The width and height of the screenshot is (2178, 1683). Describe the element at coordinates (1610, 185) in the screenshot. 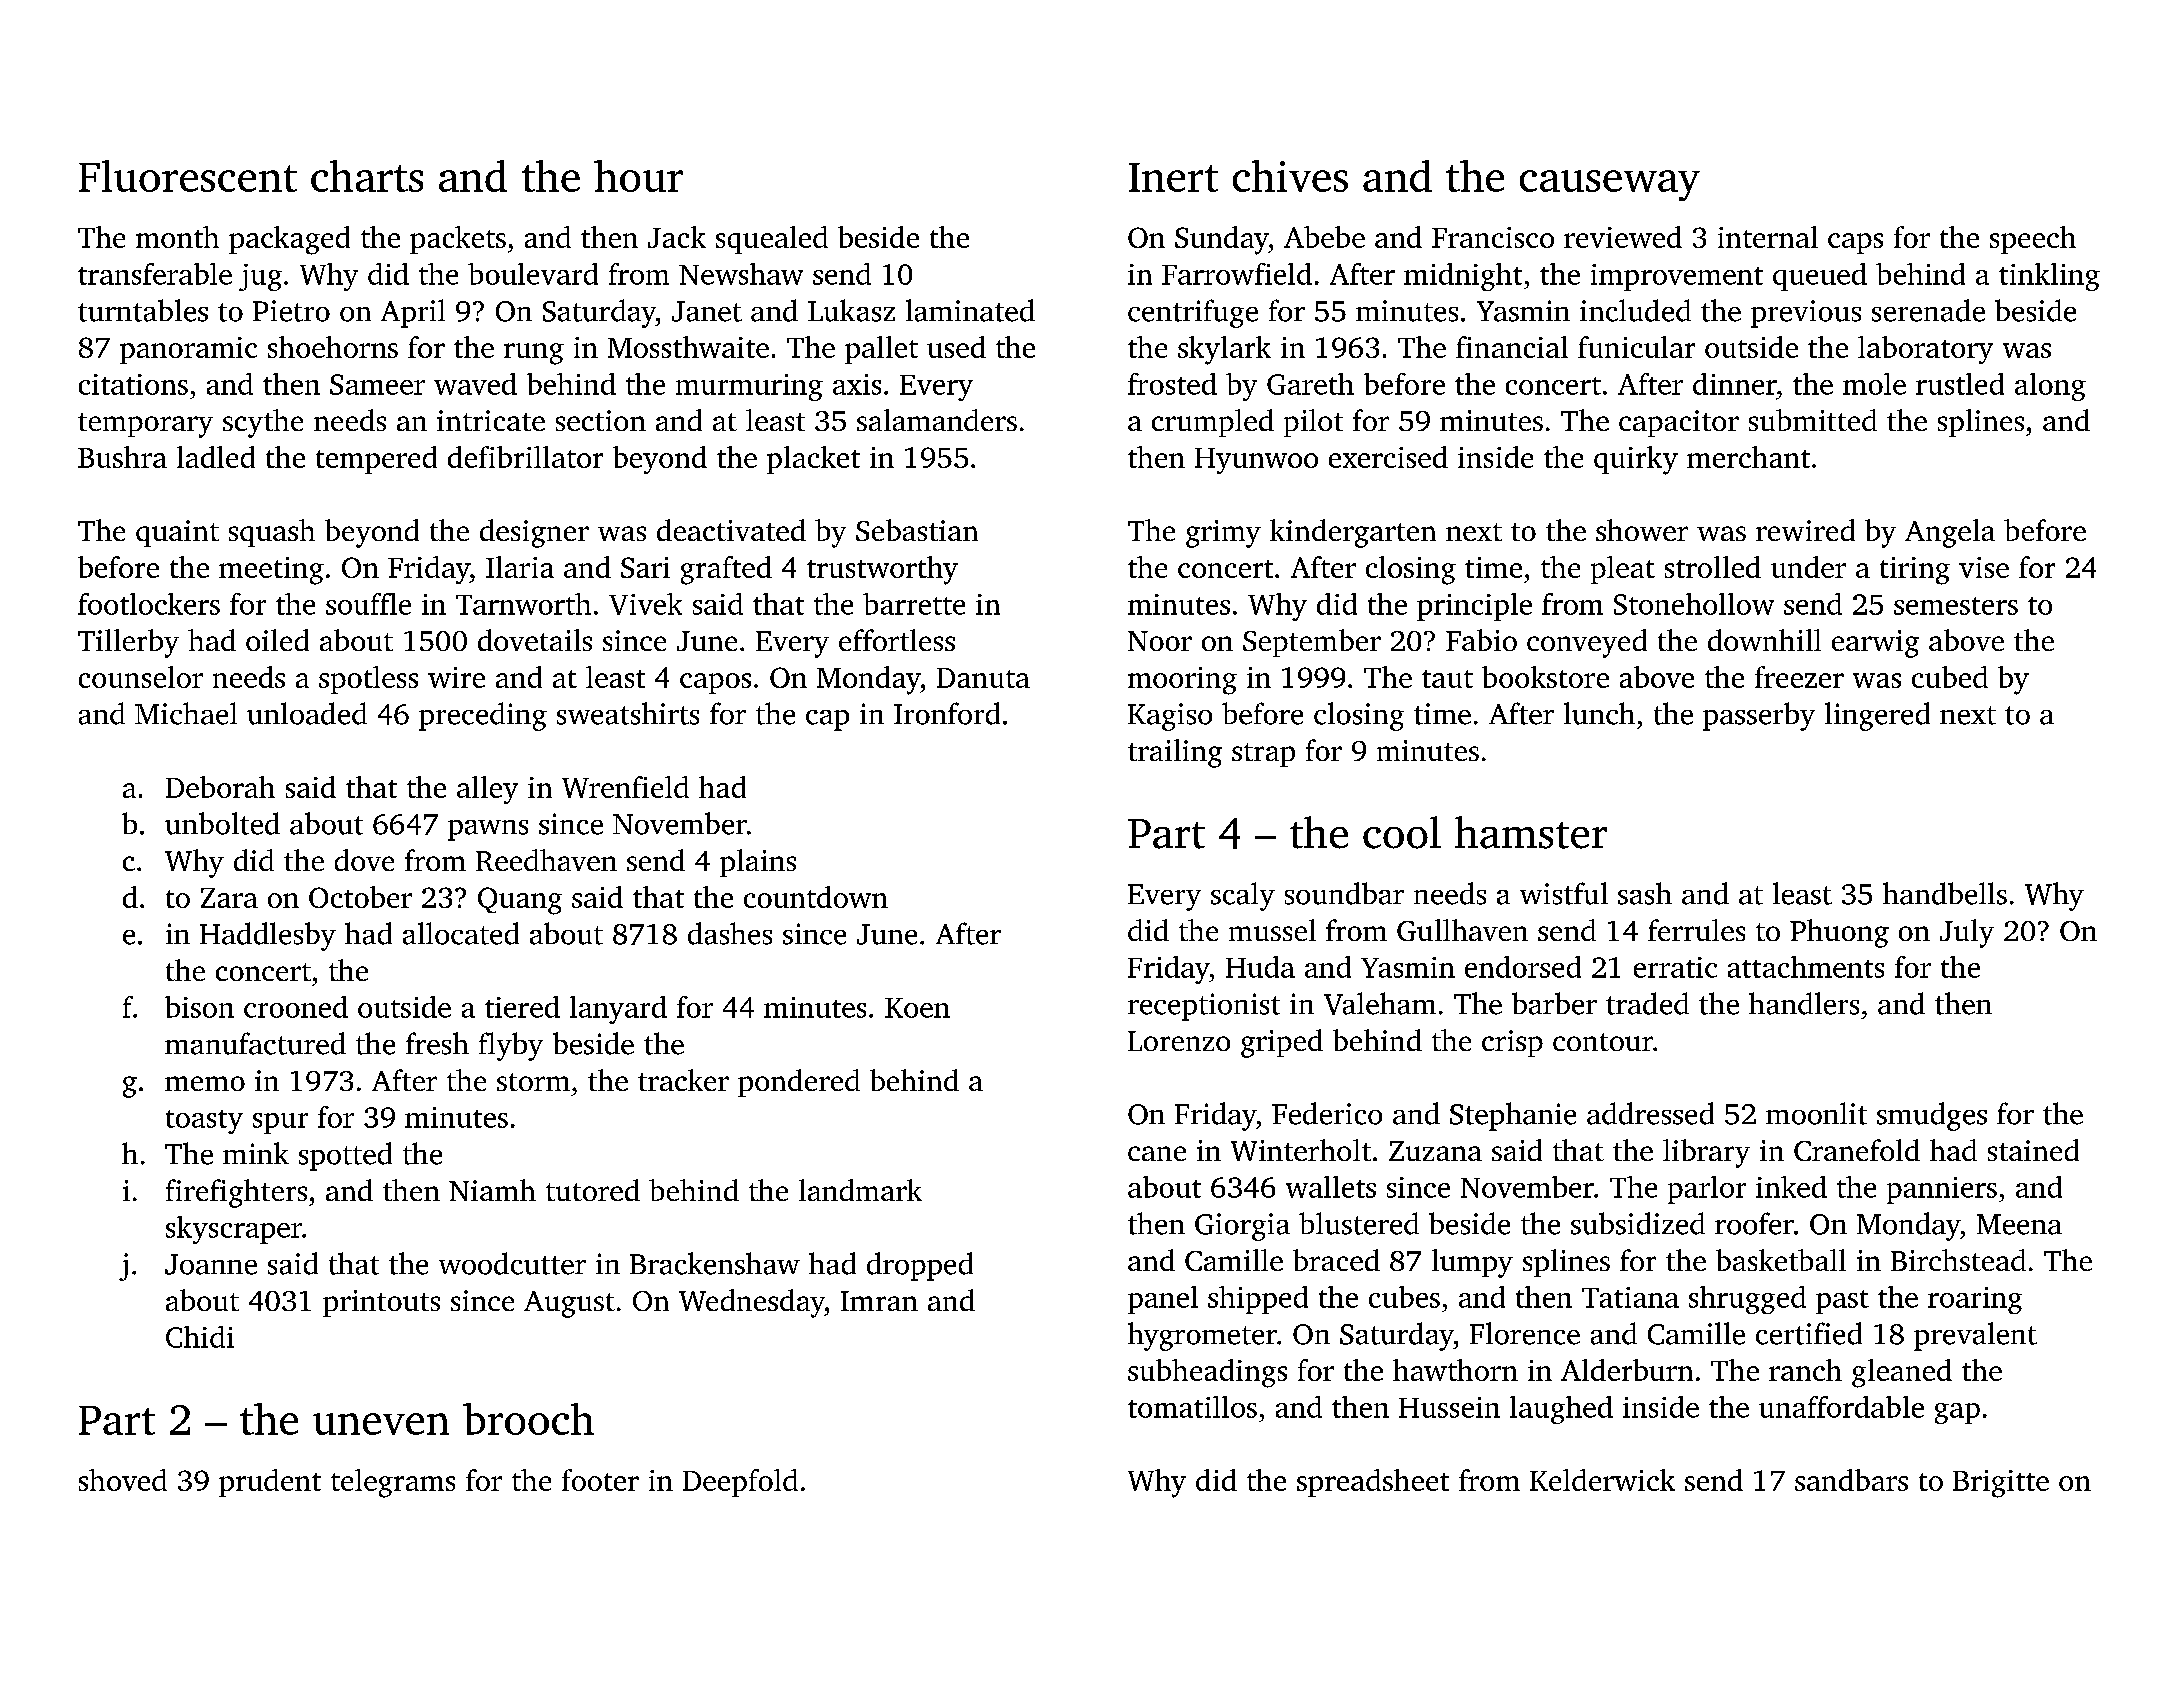

I see `causeway` at that location.
